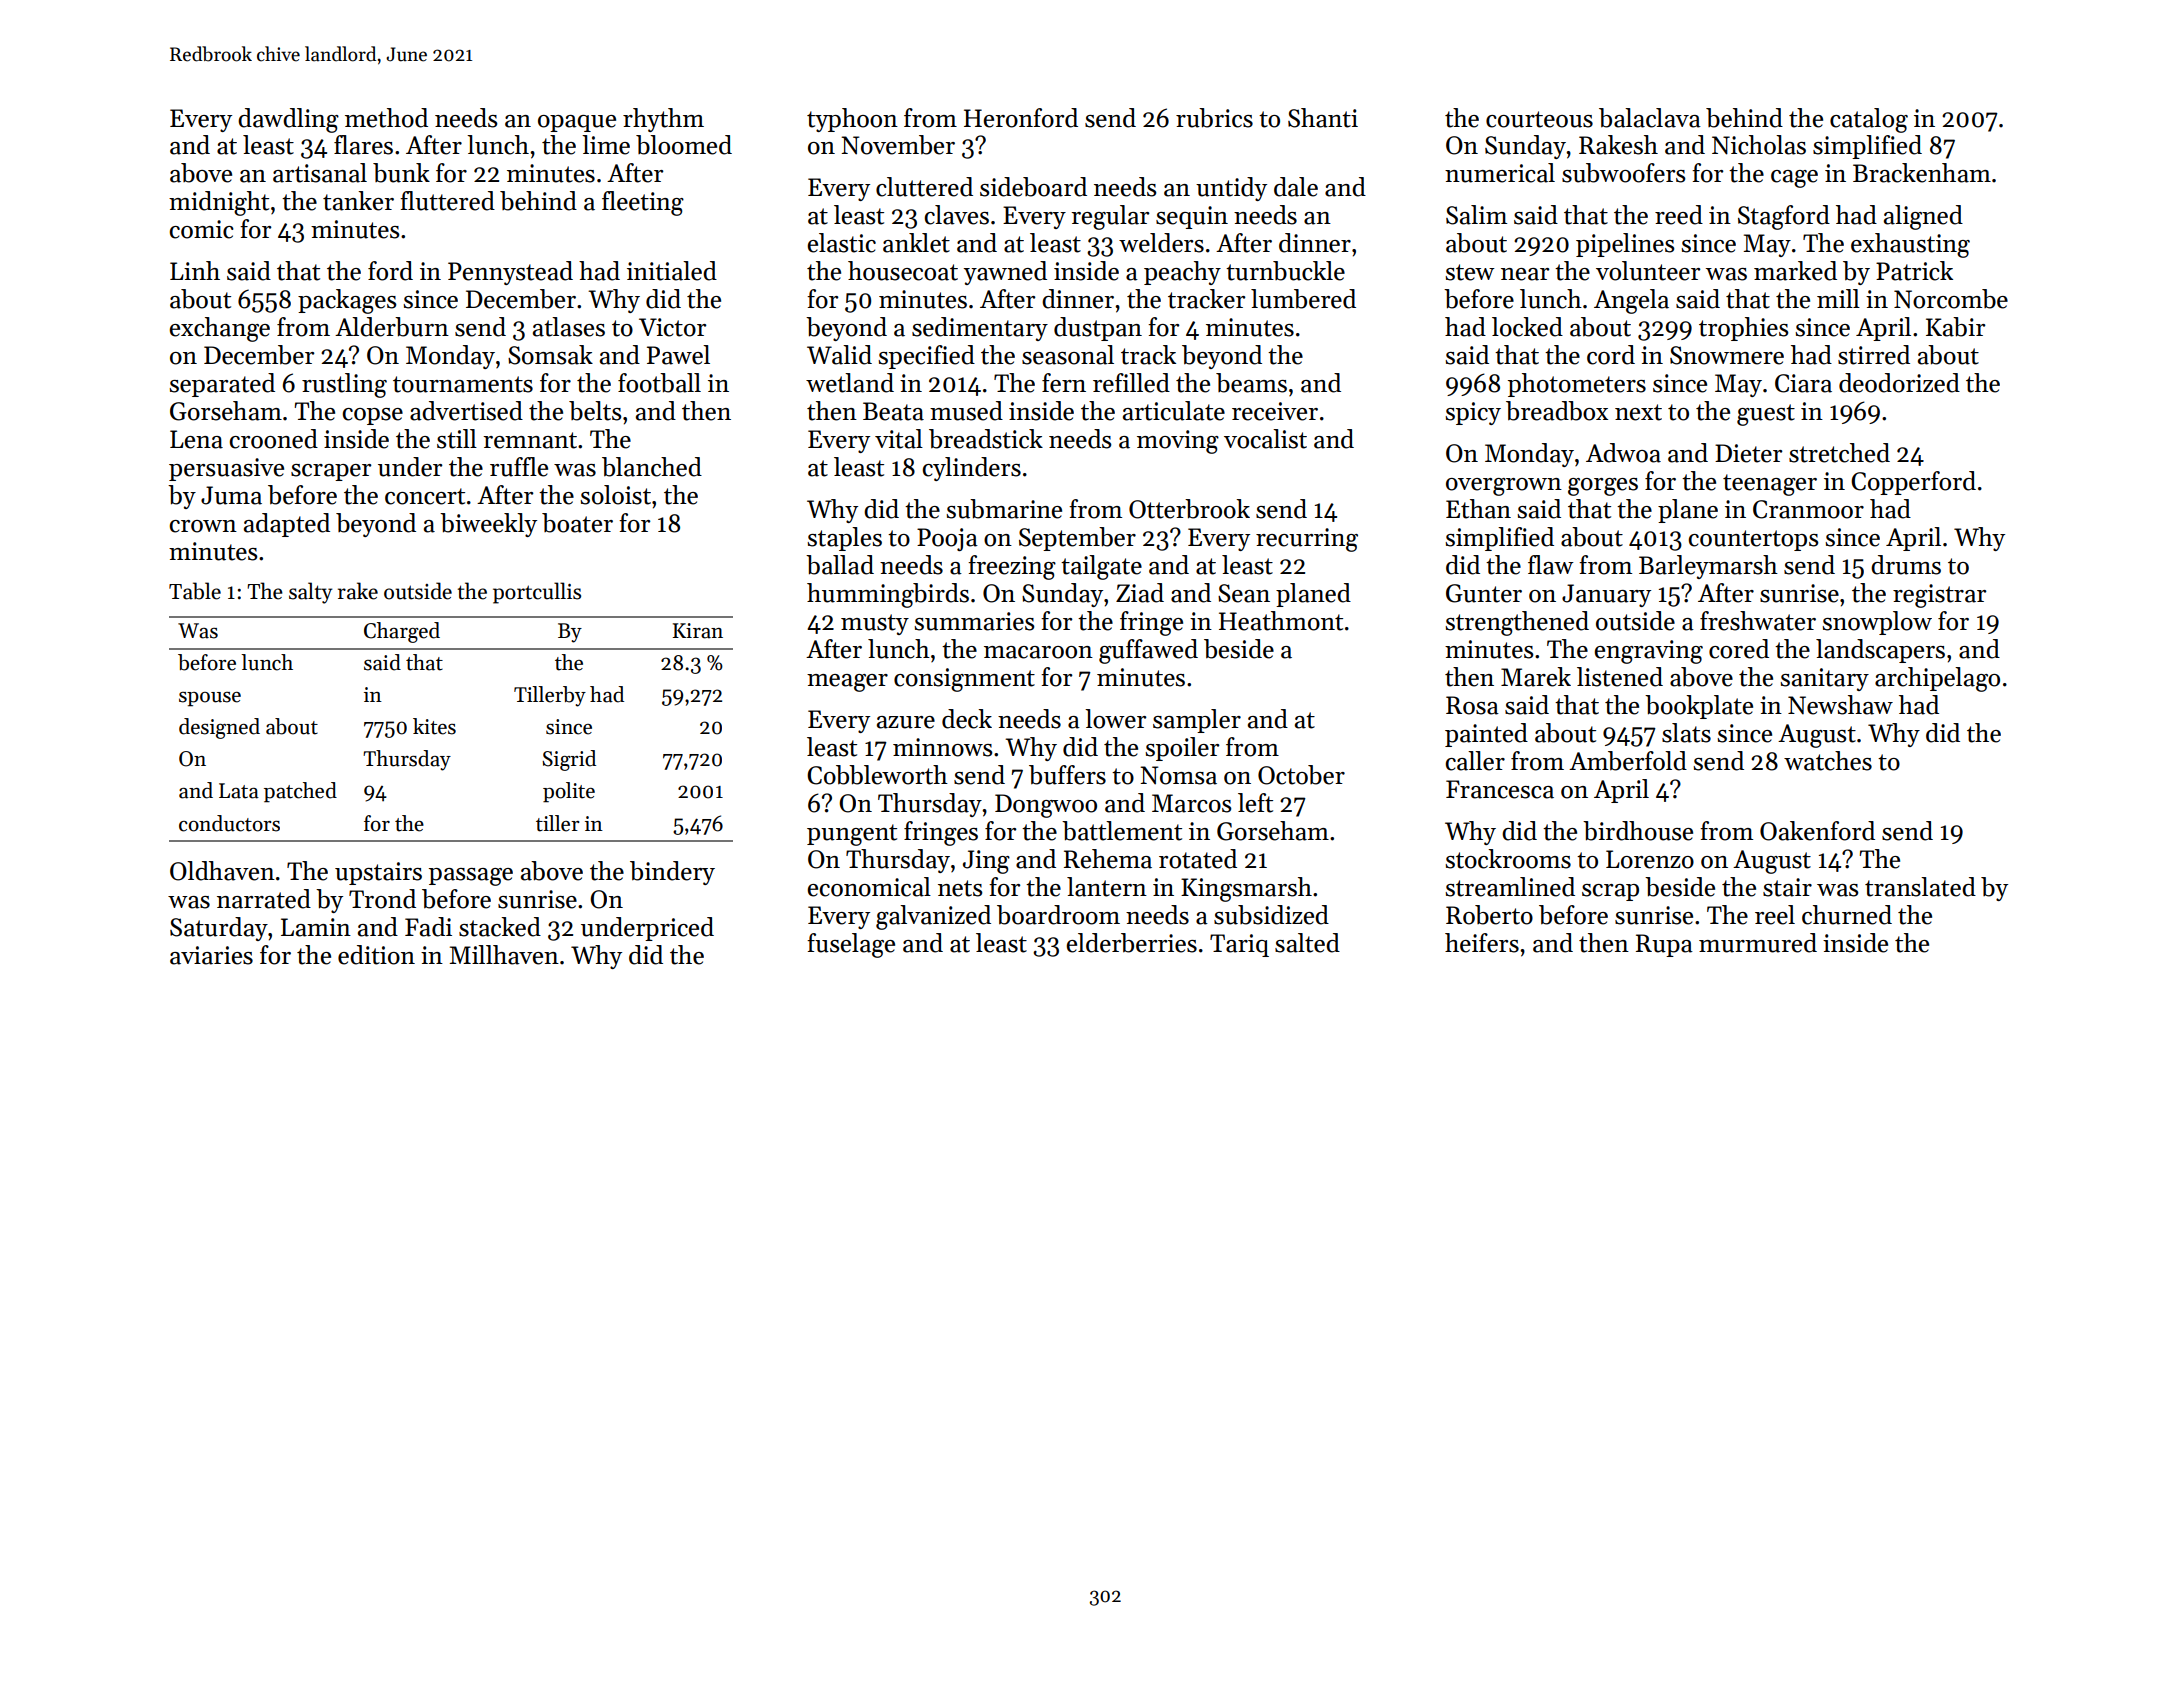  What do you see at coordinates (1828, 761) in the screenshot?
I see `watches` at bounding box center [1828, 761].
